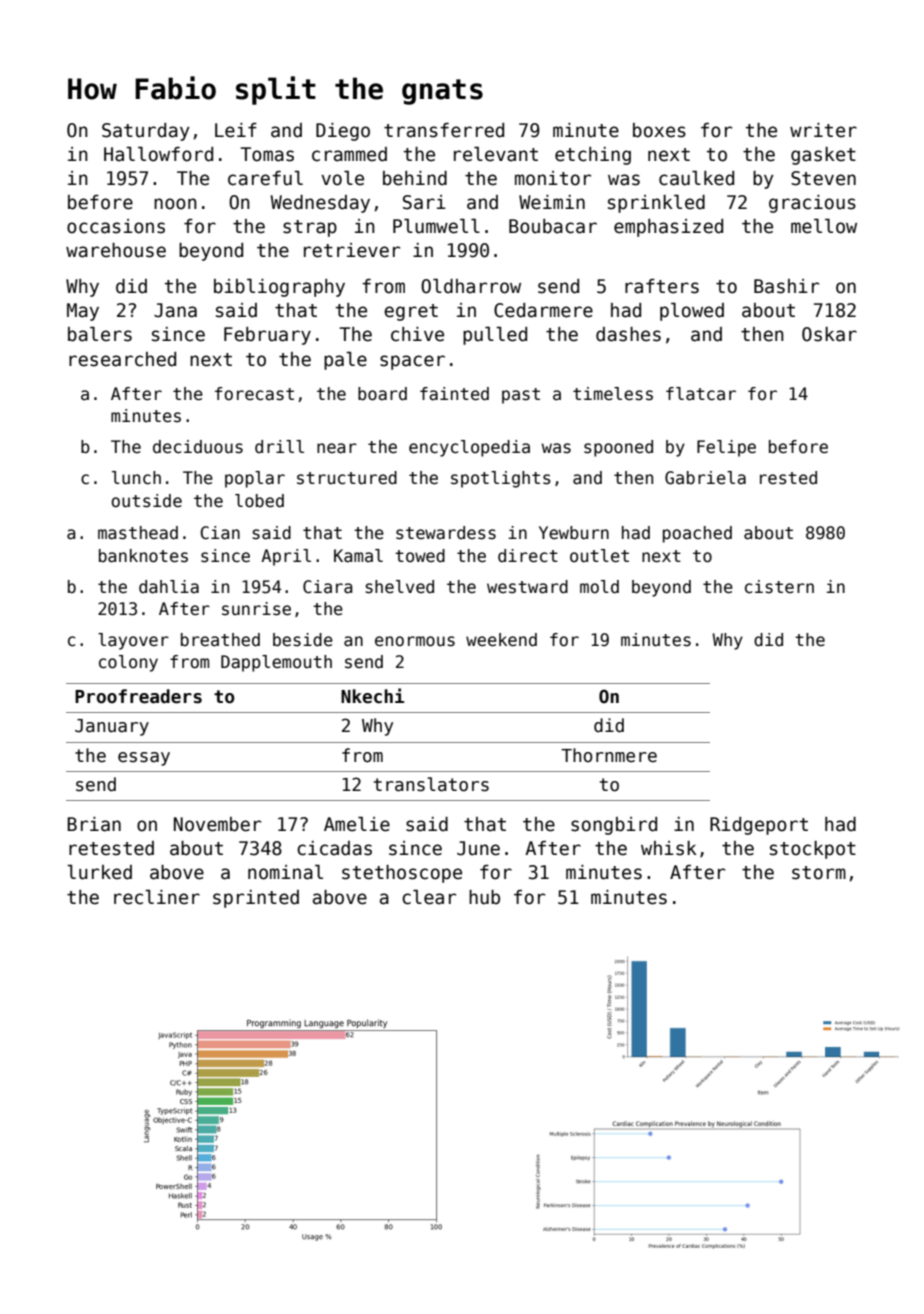 The image size is (924, 1314). Describe the element at coordinates (276, 663) in the screenshot. I see `Dapplemouth` at that location.
